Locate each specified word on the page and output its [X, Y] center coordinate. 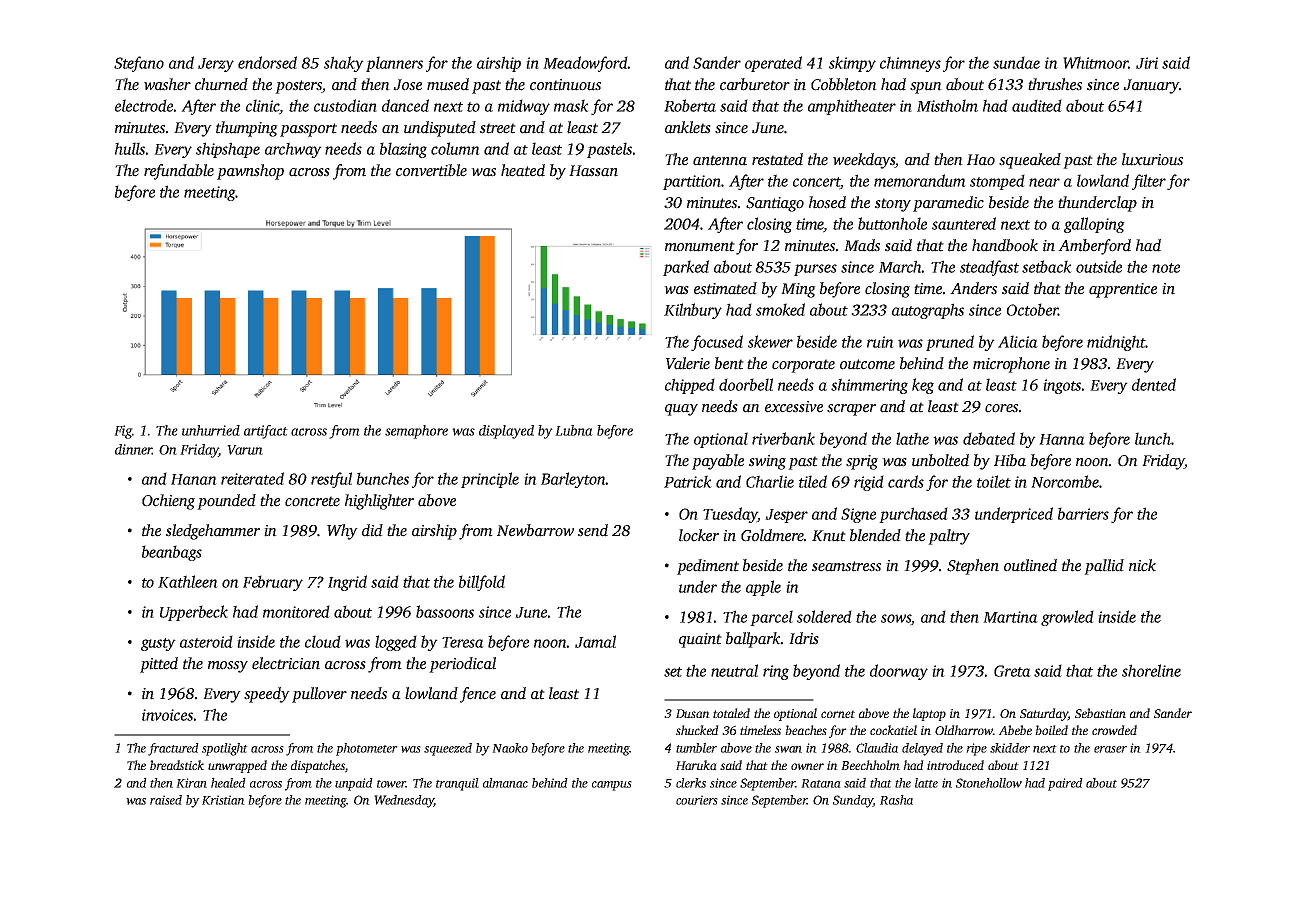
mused [448, 84]
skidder [1010, 748]
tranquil [457, 784]
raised [166, 800]
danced [405, 105]
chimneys [910, 64]
